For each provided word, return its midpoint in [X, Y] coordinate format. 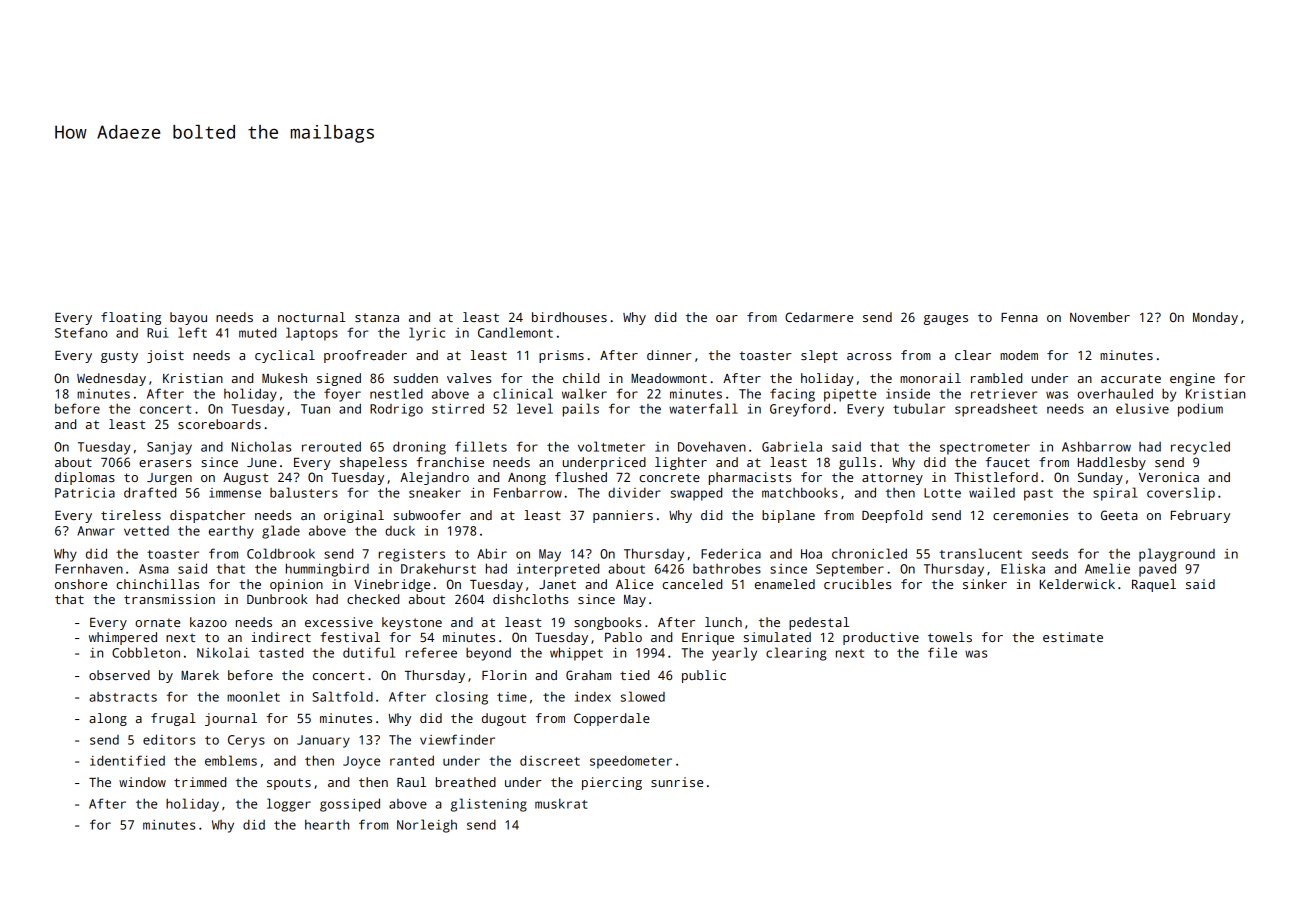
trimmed [200, 782]
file [942, 652]
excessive [339, 622]
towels [950, 637]
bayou [188, 318]
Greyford [800, 410]
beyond [488, 654]
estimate [1073, 637]
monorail [930, 378]
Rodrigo [396, 410]
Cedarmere [819, 317]
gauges [946, 320]
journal [231, 719]
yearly [734, 654]
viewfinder [457, 739]
